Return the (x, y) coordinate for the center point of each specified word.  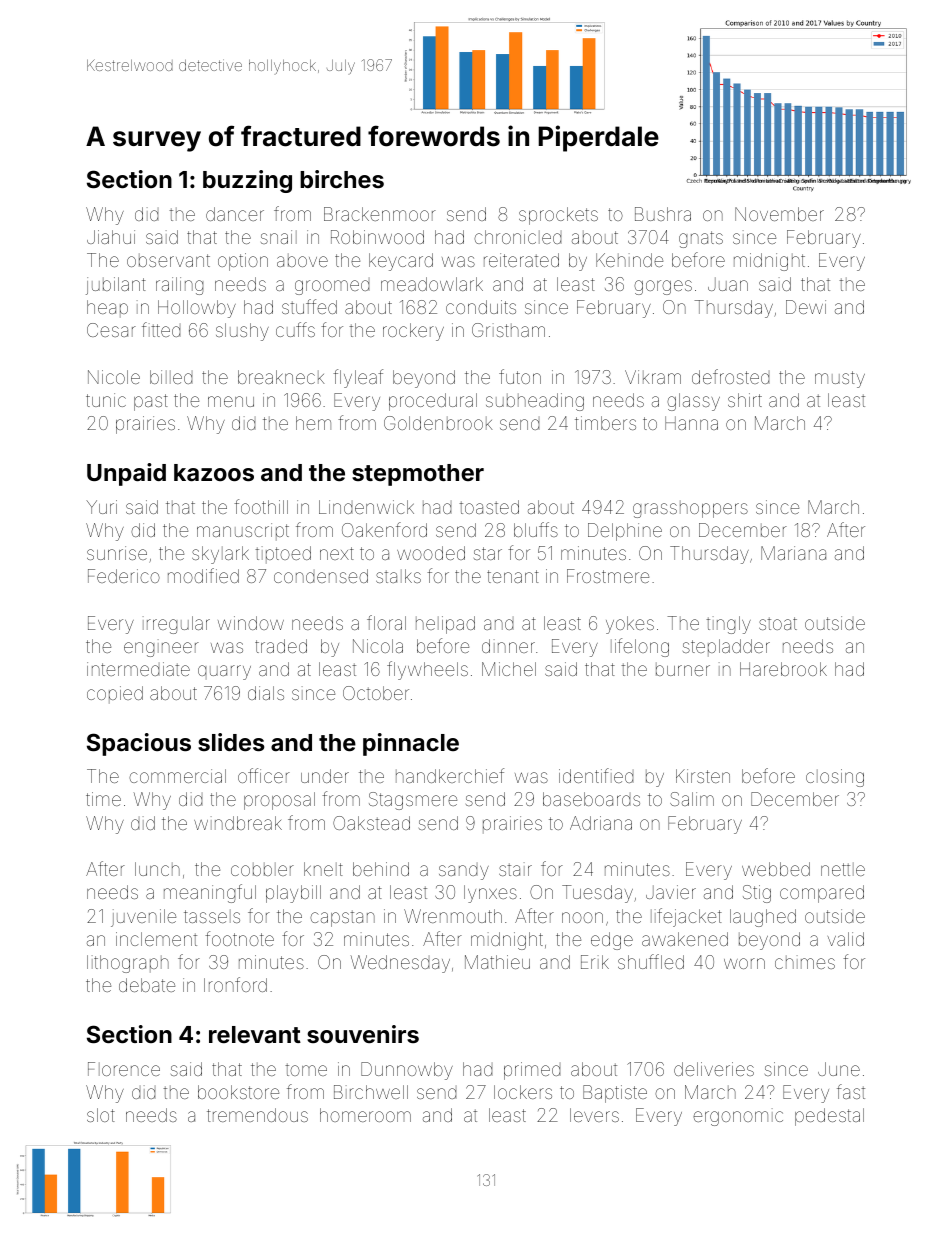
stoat (778, 623)
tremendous (257, 1115)
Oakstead (371, 823)
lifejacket (686, 917)
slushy (242, 332)
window (251, 623)
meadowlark (432, 284)
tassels (212, 916)
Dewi (806, 307)
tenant (513, 576)
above (302, 260)
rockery (413, 332)
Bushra (663, 214)
